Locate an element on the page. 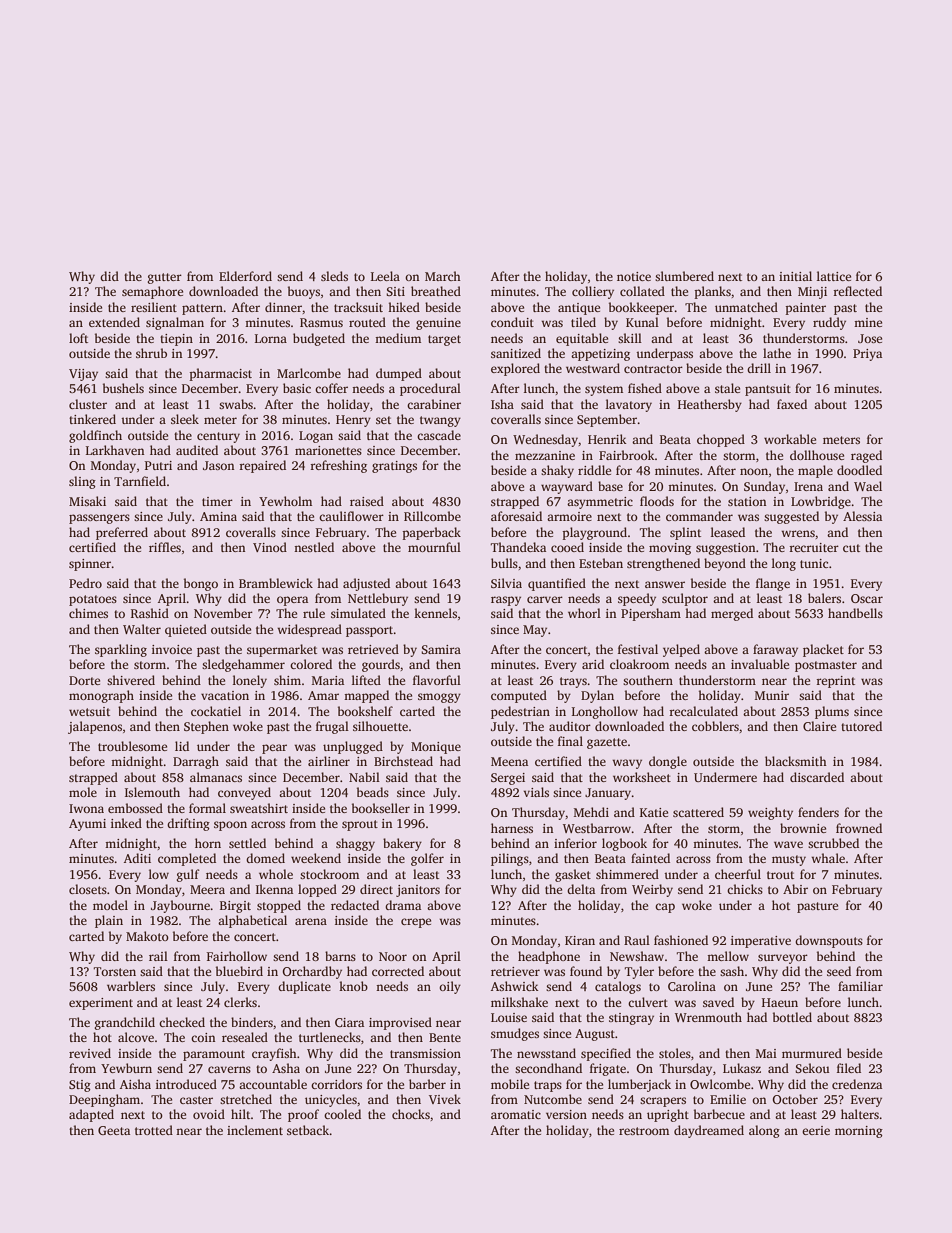 This image has height=1233, width=952. gutter is located at coordinates (164, 278).
